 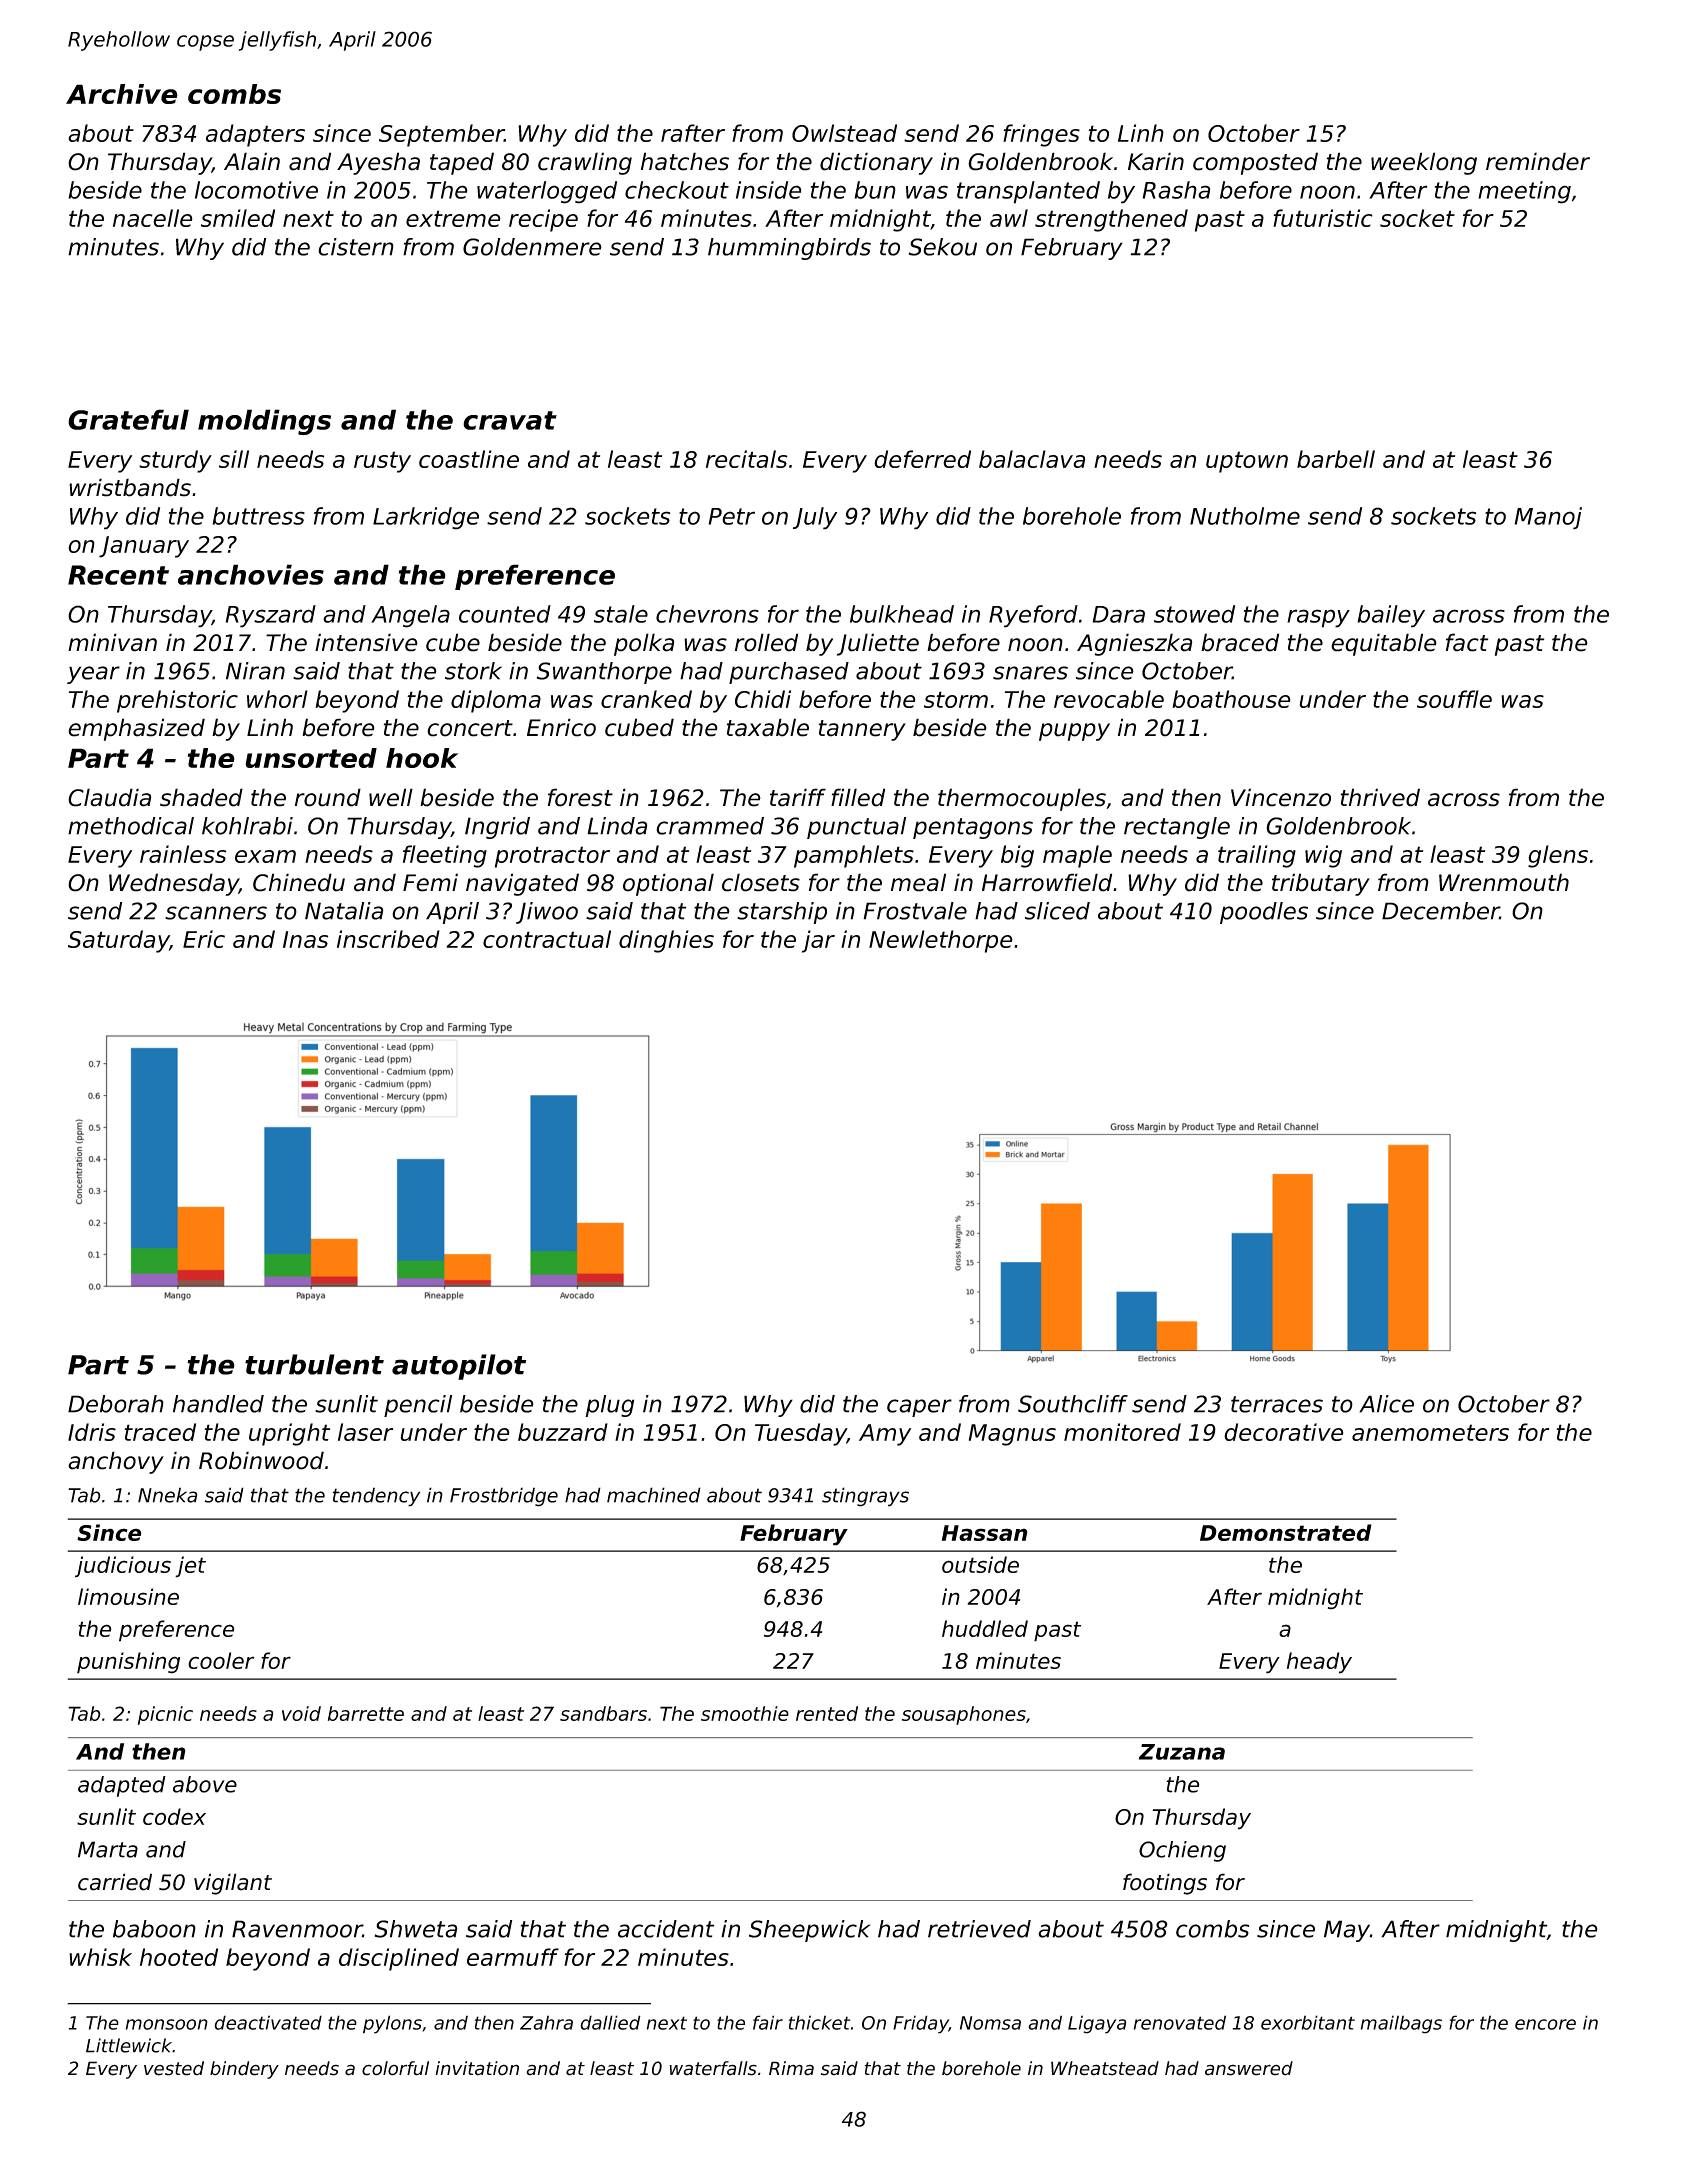 What do you see at coordinates (510, 420) in the image?
I see `cravat` at bounding box center [510, 420].
